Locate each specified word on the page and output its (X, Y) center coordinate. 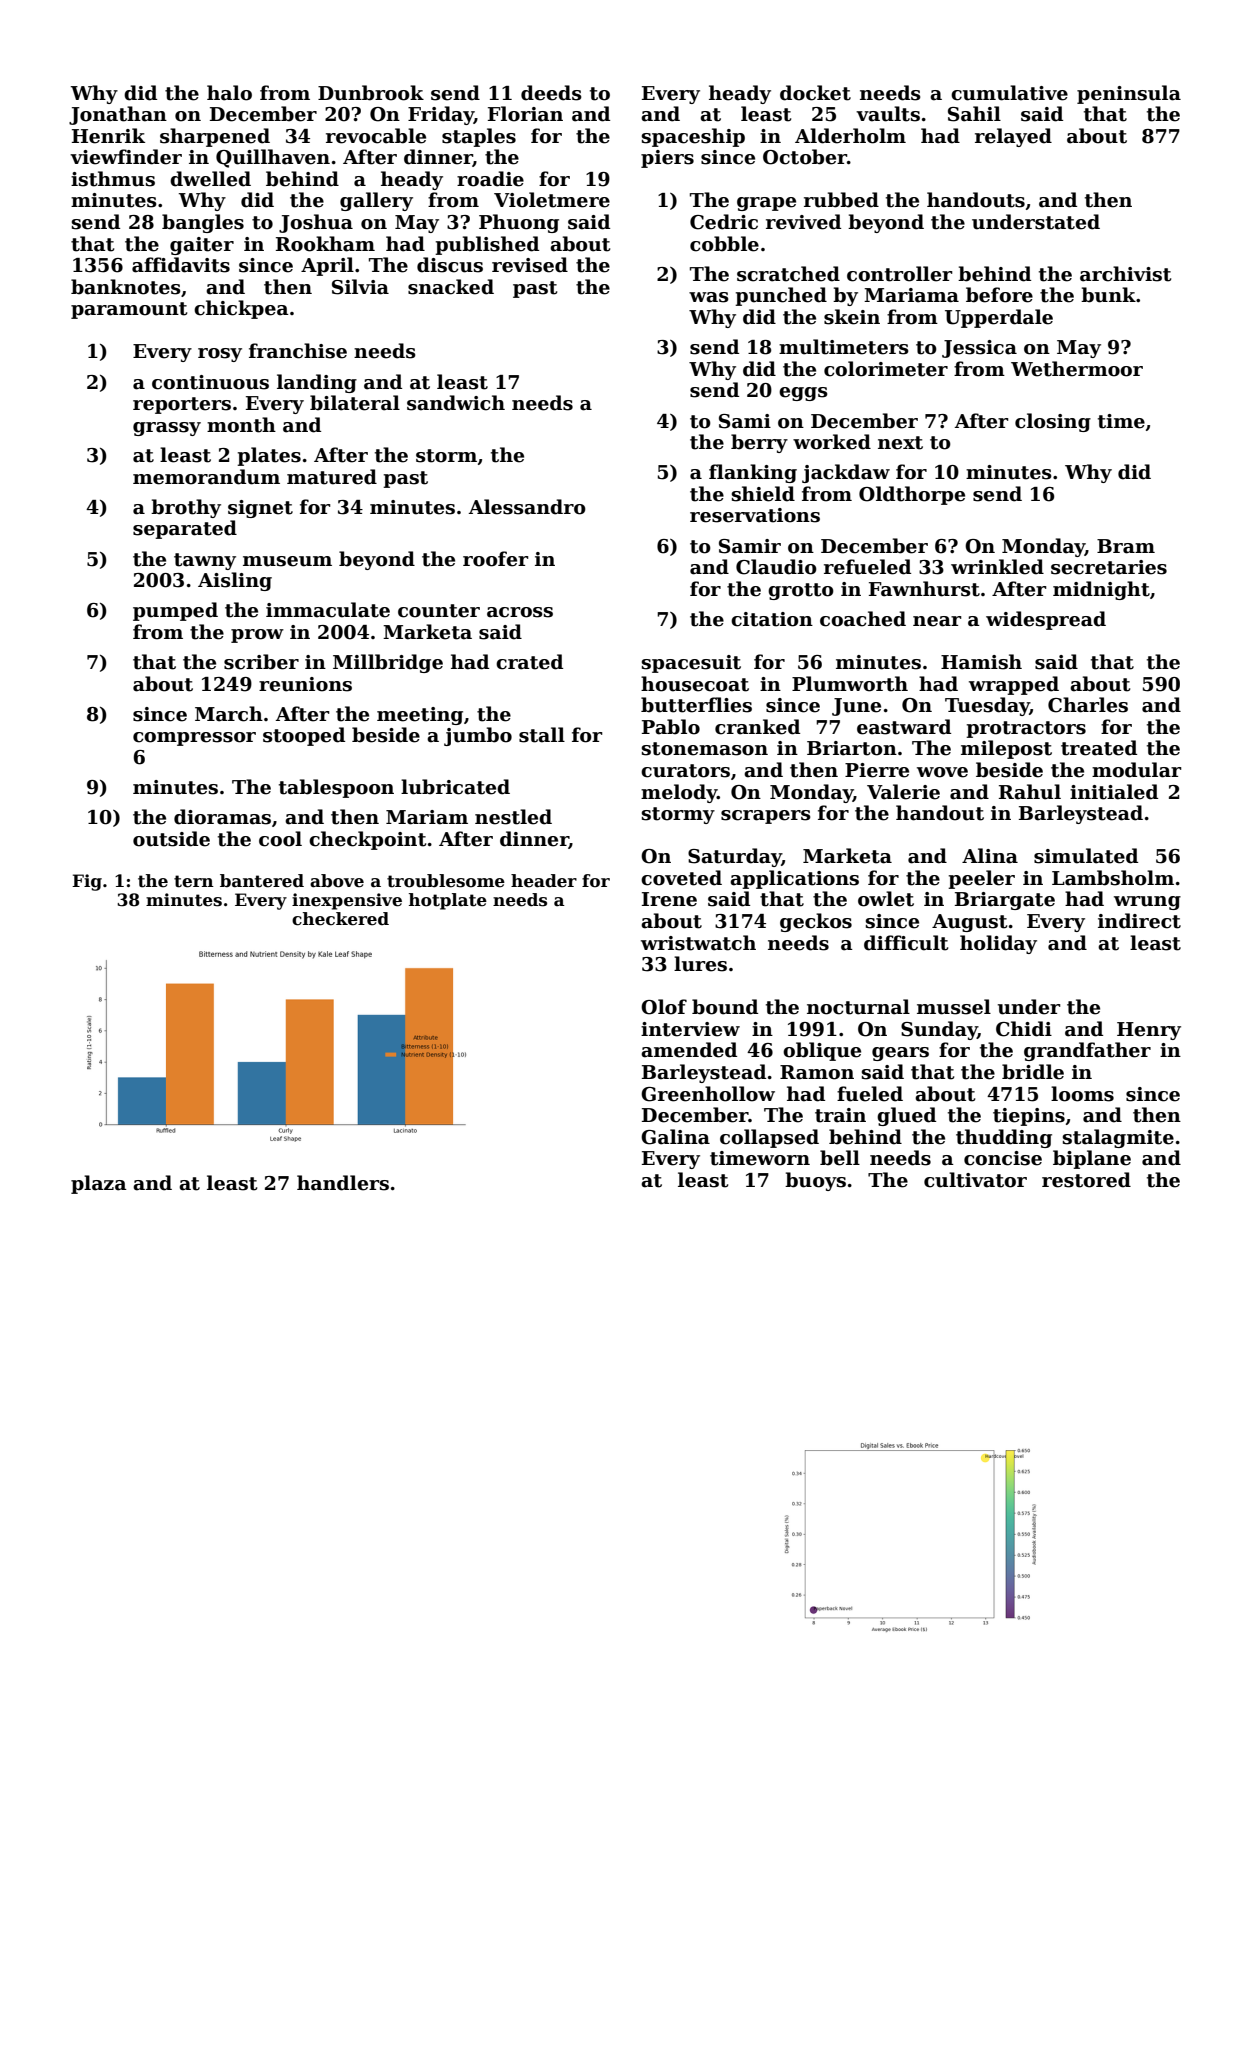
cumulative (1009, 93)
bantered (262, 881)
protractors (1026, 729)
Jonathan (118, 115)
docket (815, 93)
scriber (261, 662)
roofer (496, 559)
